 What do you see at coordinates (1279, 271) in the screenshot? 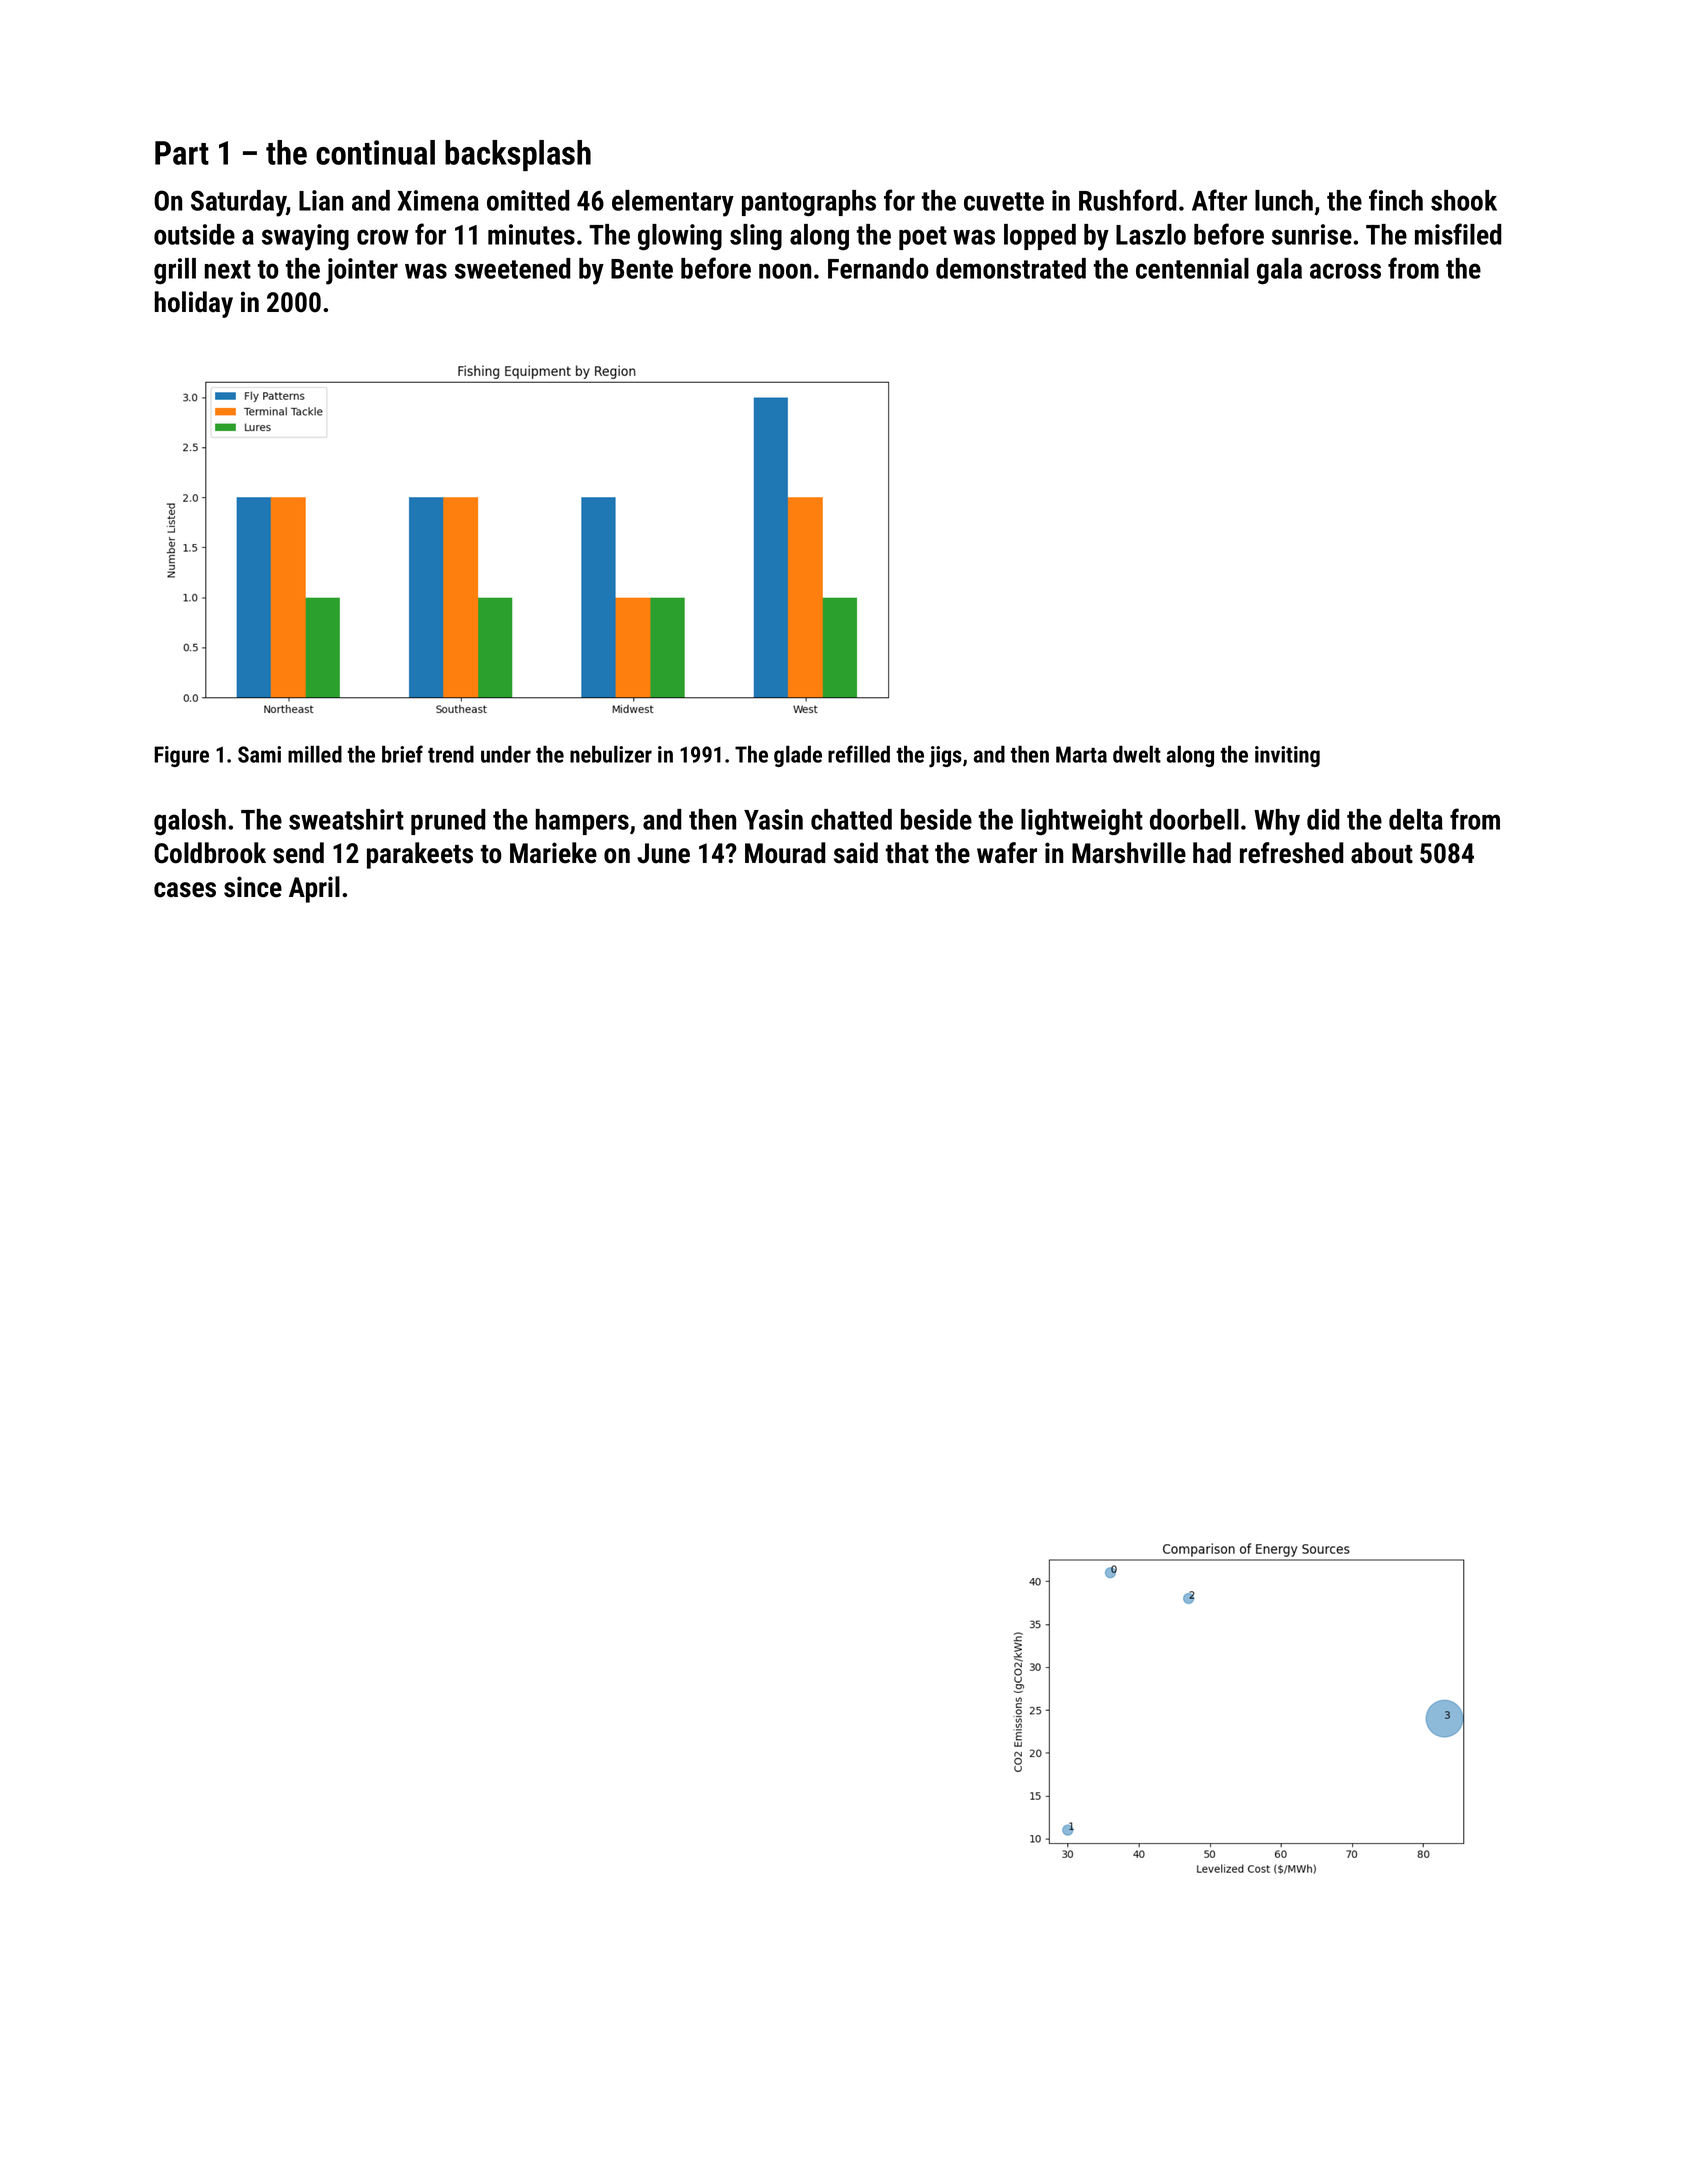
I see `gala` at bounding box center [1279, 271].
